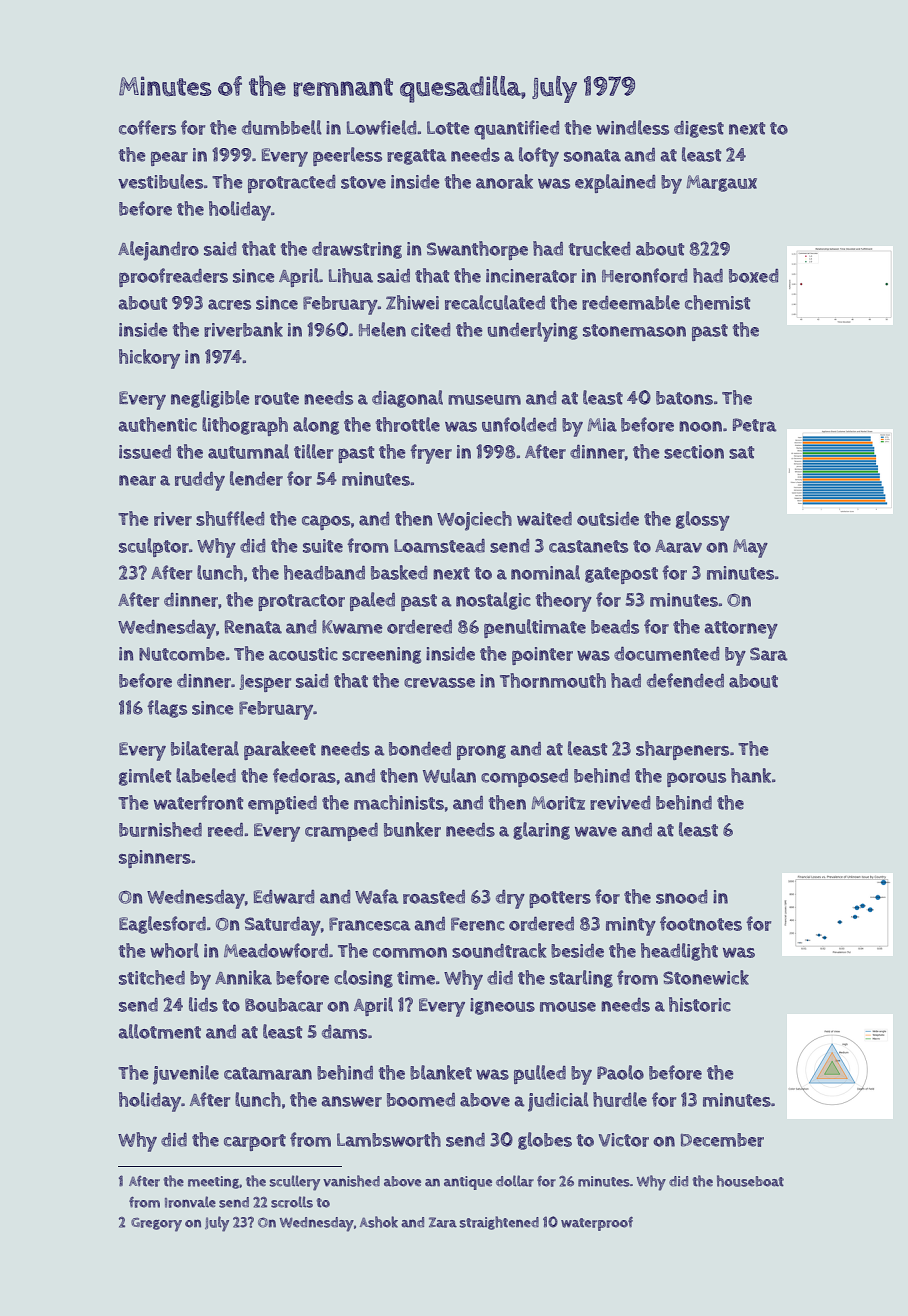 This document has width=908, height=1316. I want to click on scrolls, so click(292, 1202).
